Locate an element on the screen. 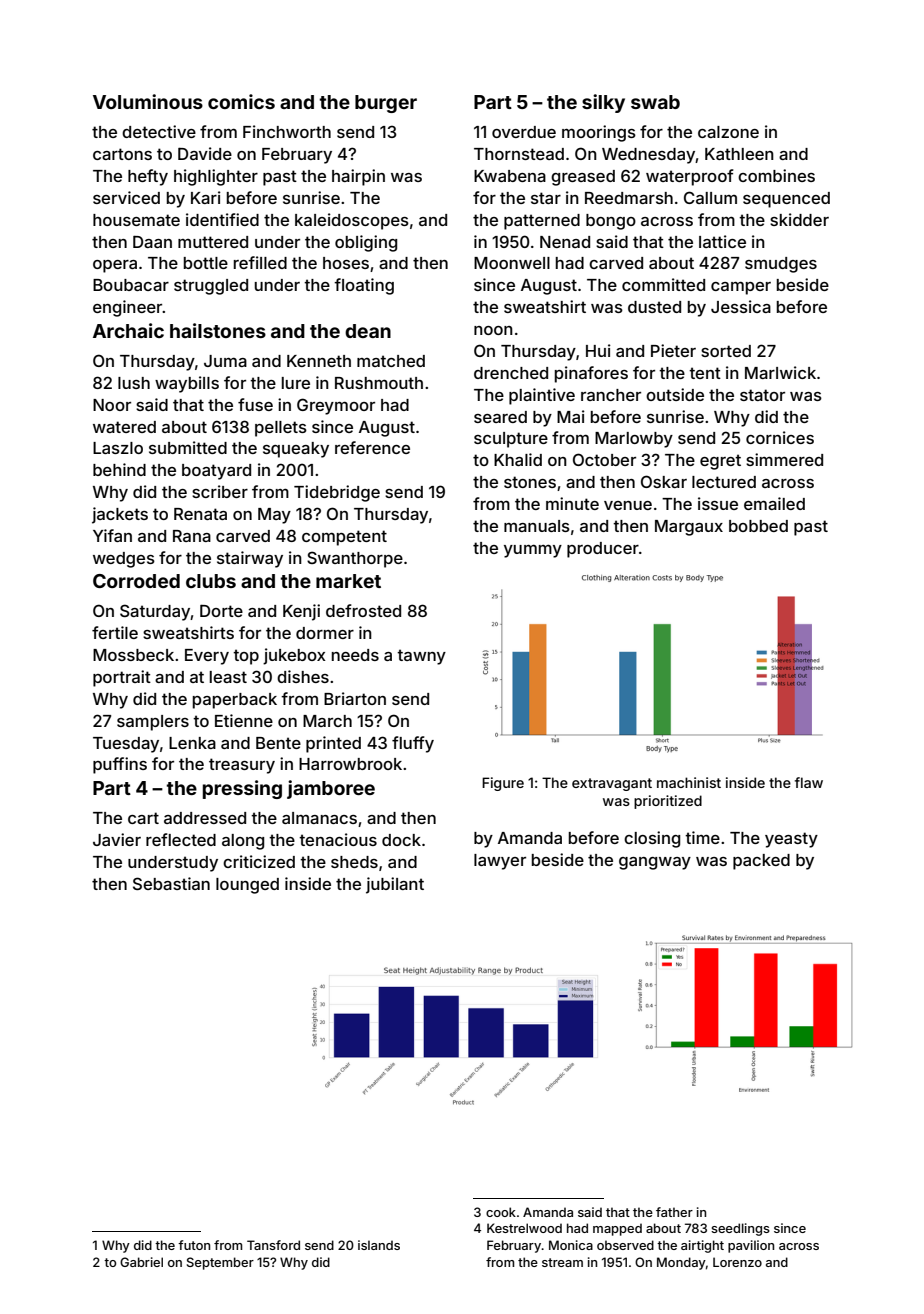 The image size is (924, 1314). swab is located at coordinates (655, 102).
